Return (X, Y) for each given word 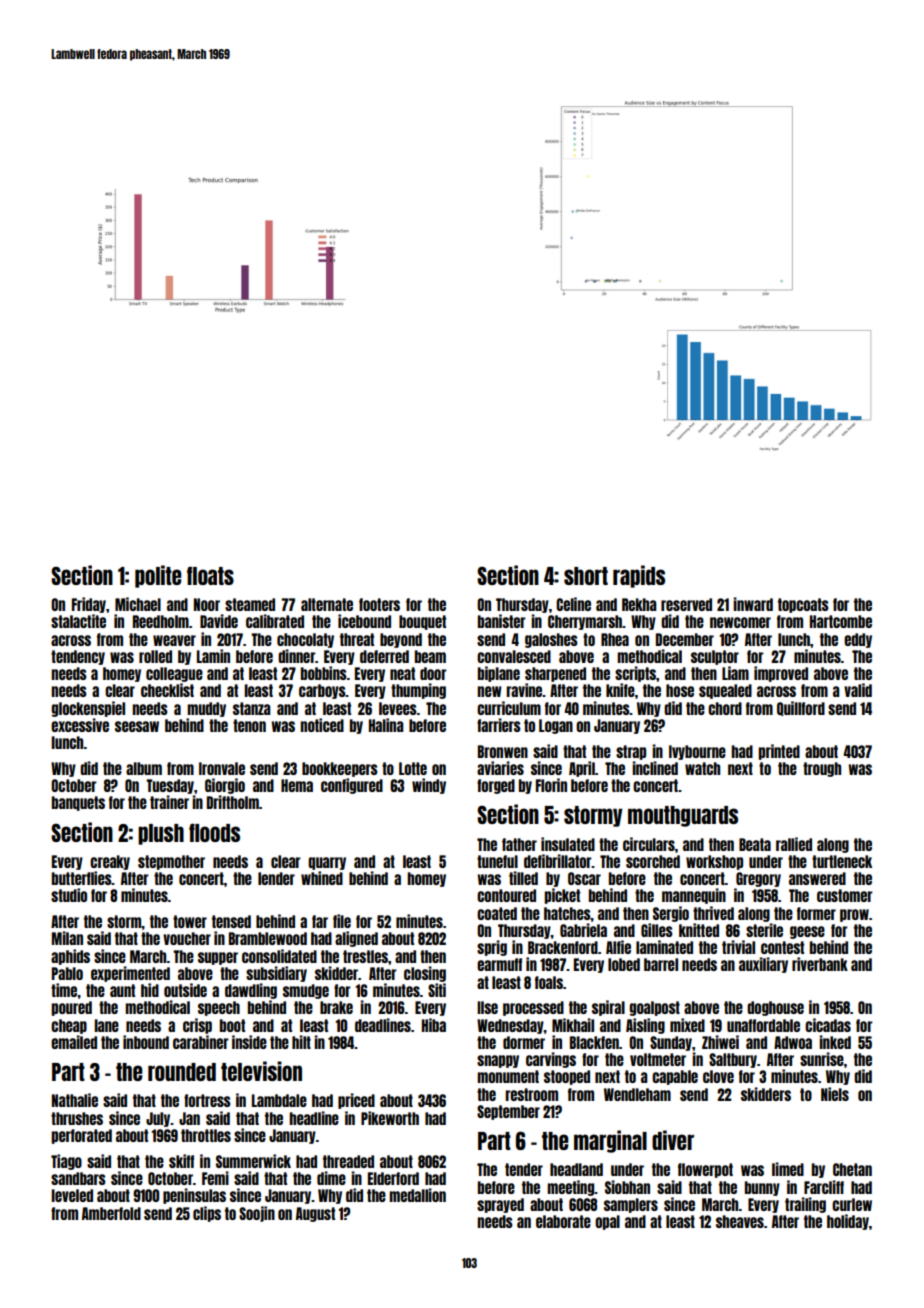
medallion (417, 1195)
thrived (713, 913)
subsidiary (276, 974)
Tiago (66, 1162)
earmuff (499, 964)
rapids (639, 576)
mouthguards (683, 816)
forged (496, 786)
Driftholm (233, 802)
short (586, 576)
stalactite (78, 621)
